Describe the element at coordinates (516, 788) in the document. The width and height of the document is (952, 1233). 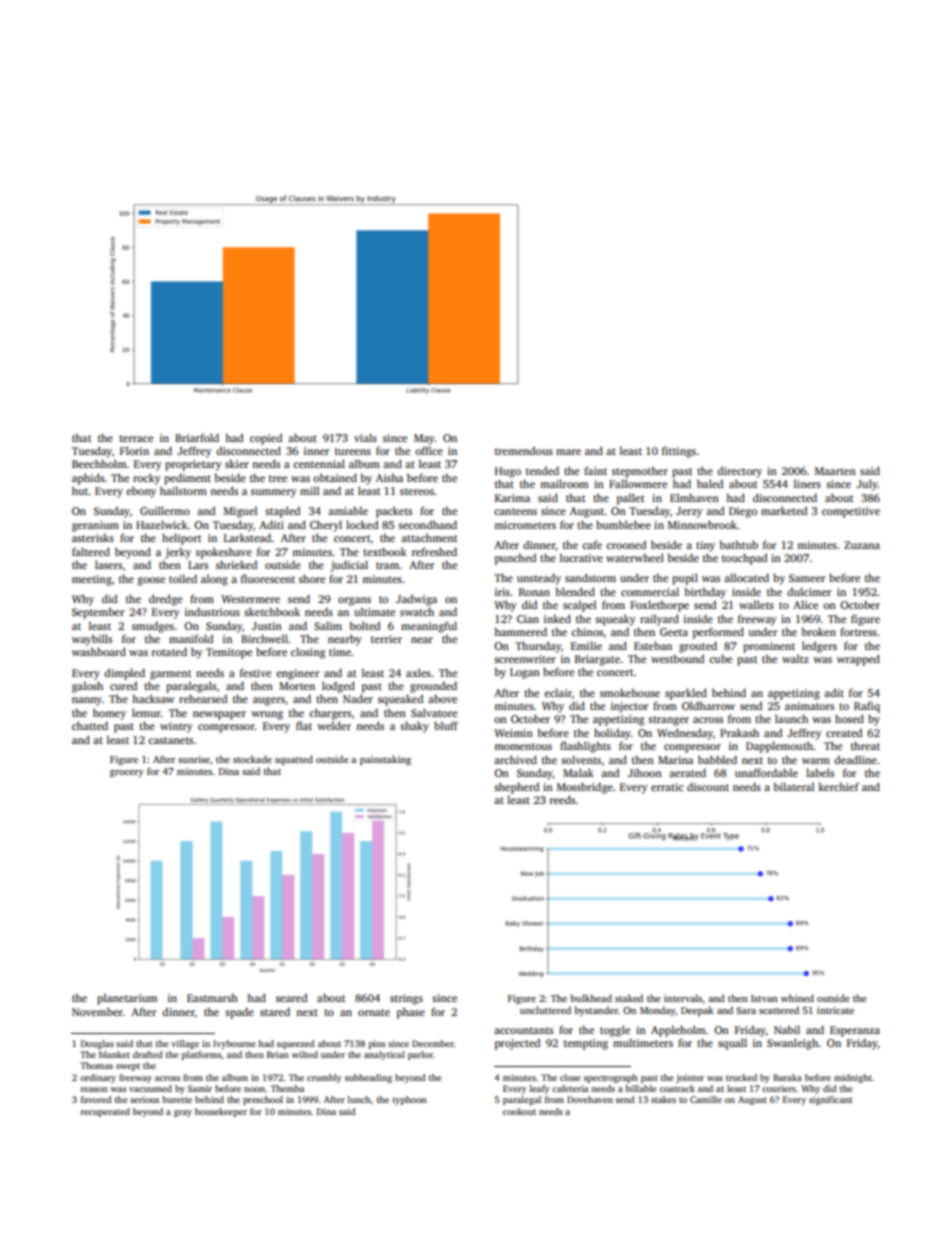
I see `shepherd` at that location.
